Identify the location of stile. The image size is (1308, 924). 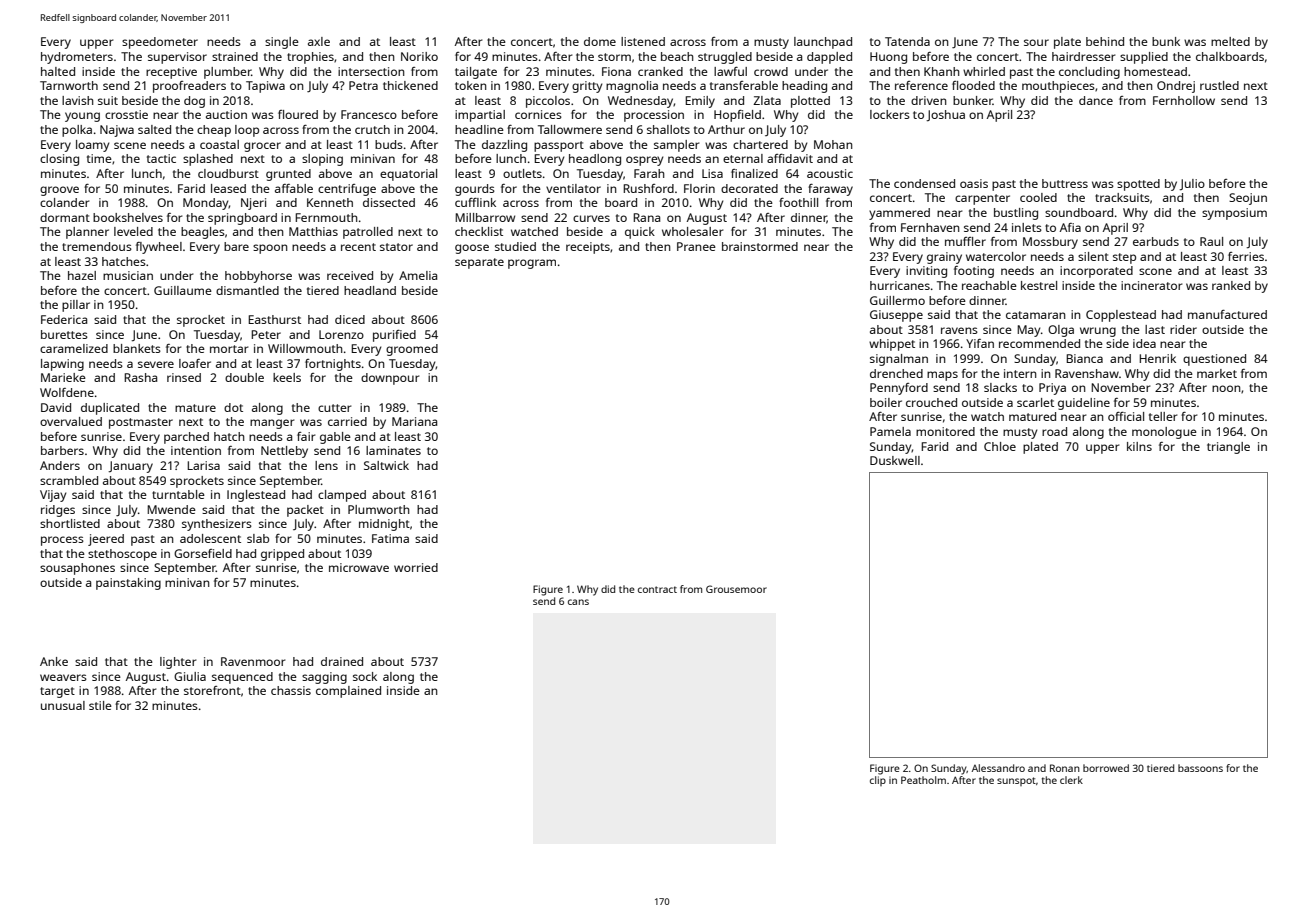
(100, 705).
